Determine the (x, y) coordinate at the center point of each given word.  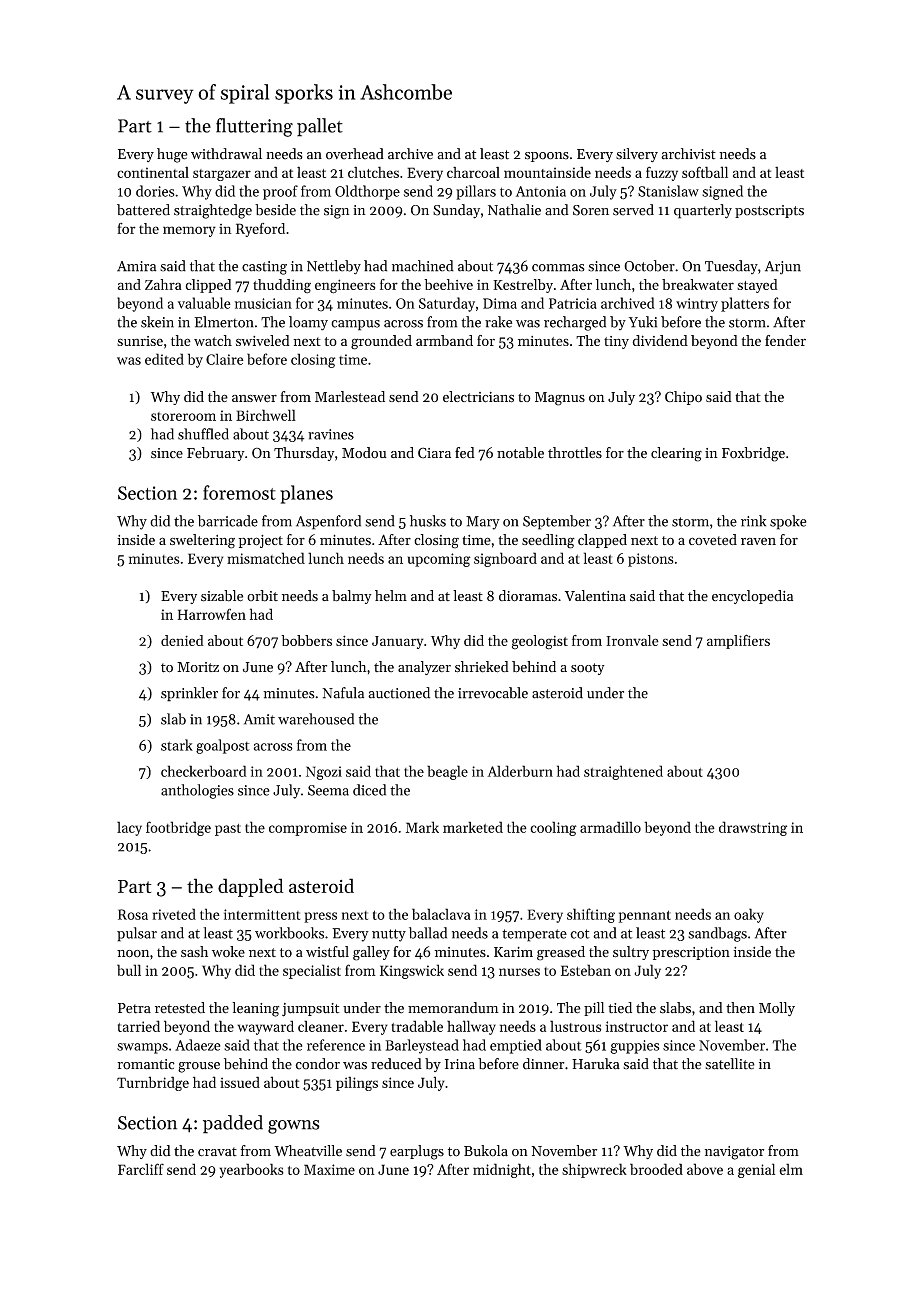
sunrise (140, 341)
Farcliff (141, 1169)
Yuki (643, 322)
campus (355, 325)
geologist (540, 642)
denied (182, 640)
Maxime (329, 1169)
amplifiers (738, 641)
